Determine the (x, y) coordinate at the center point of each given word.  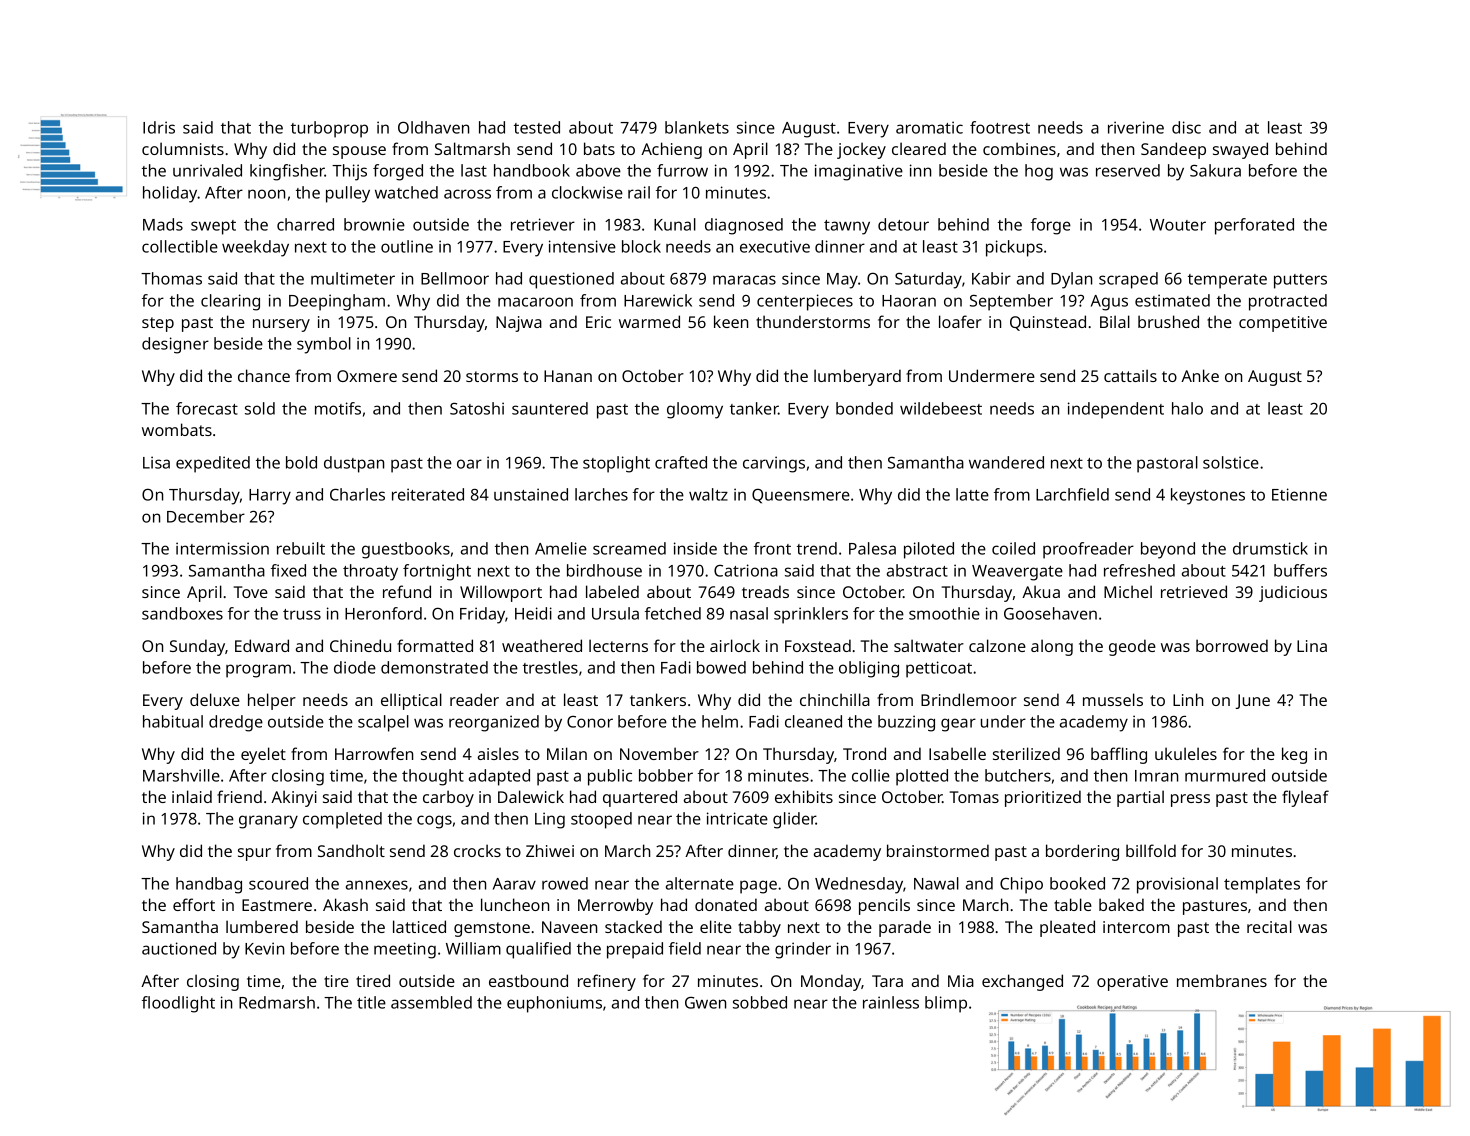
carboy (448, 798)
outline (407, 246)
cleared (919, 148)
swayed (1240, 150)
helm (720, 721)
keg (1294, 755)
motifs (338, 408)
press (1190, 800)
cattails (1130, 375)
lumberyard (857, 377)
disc (1186, 127)
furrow (682, 170)
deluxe (215, 699)
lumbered (262, 926)
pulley (348, 194)
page (758, 887)
